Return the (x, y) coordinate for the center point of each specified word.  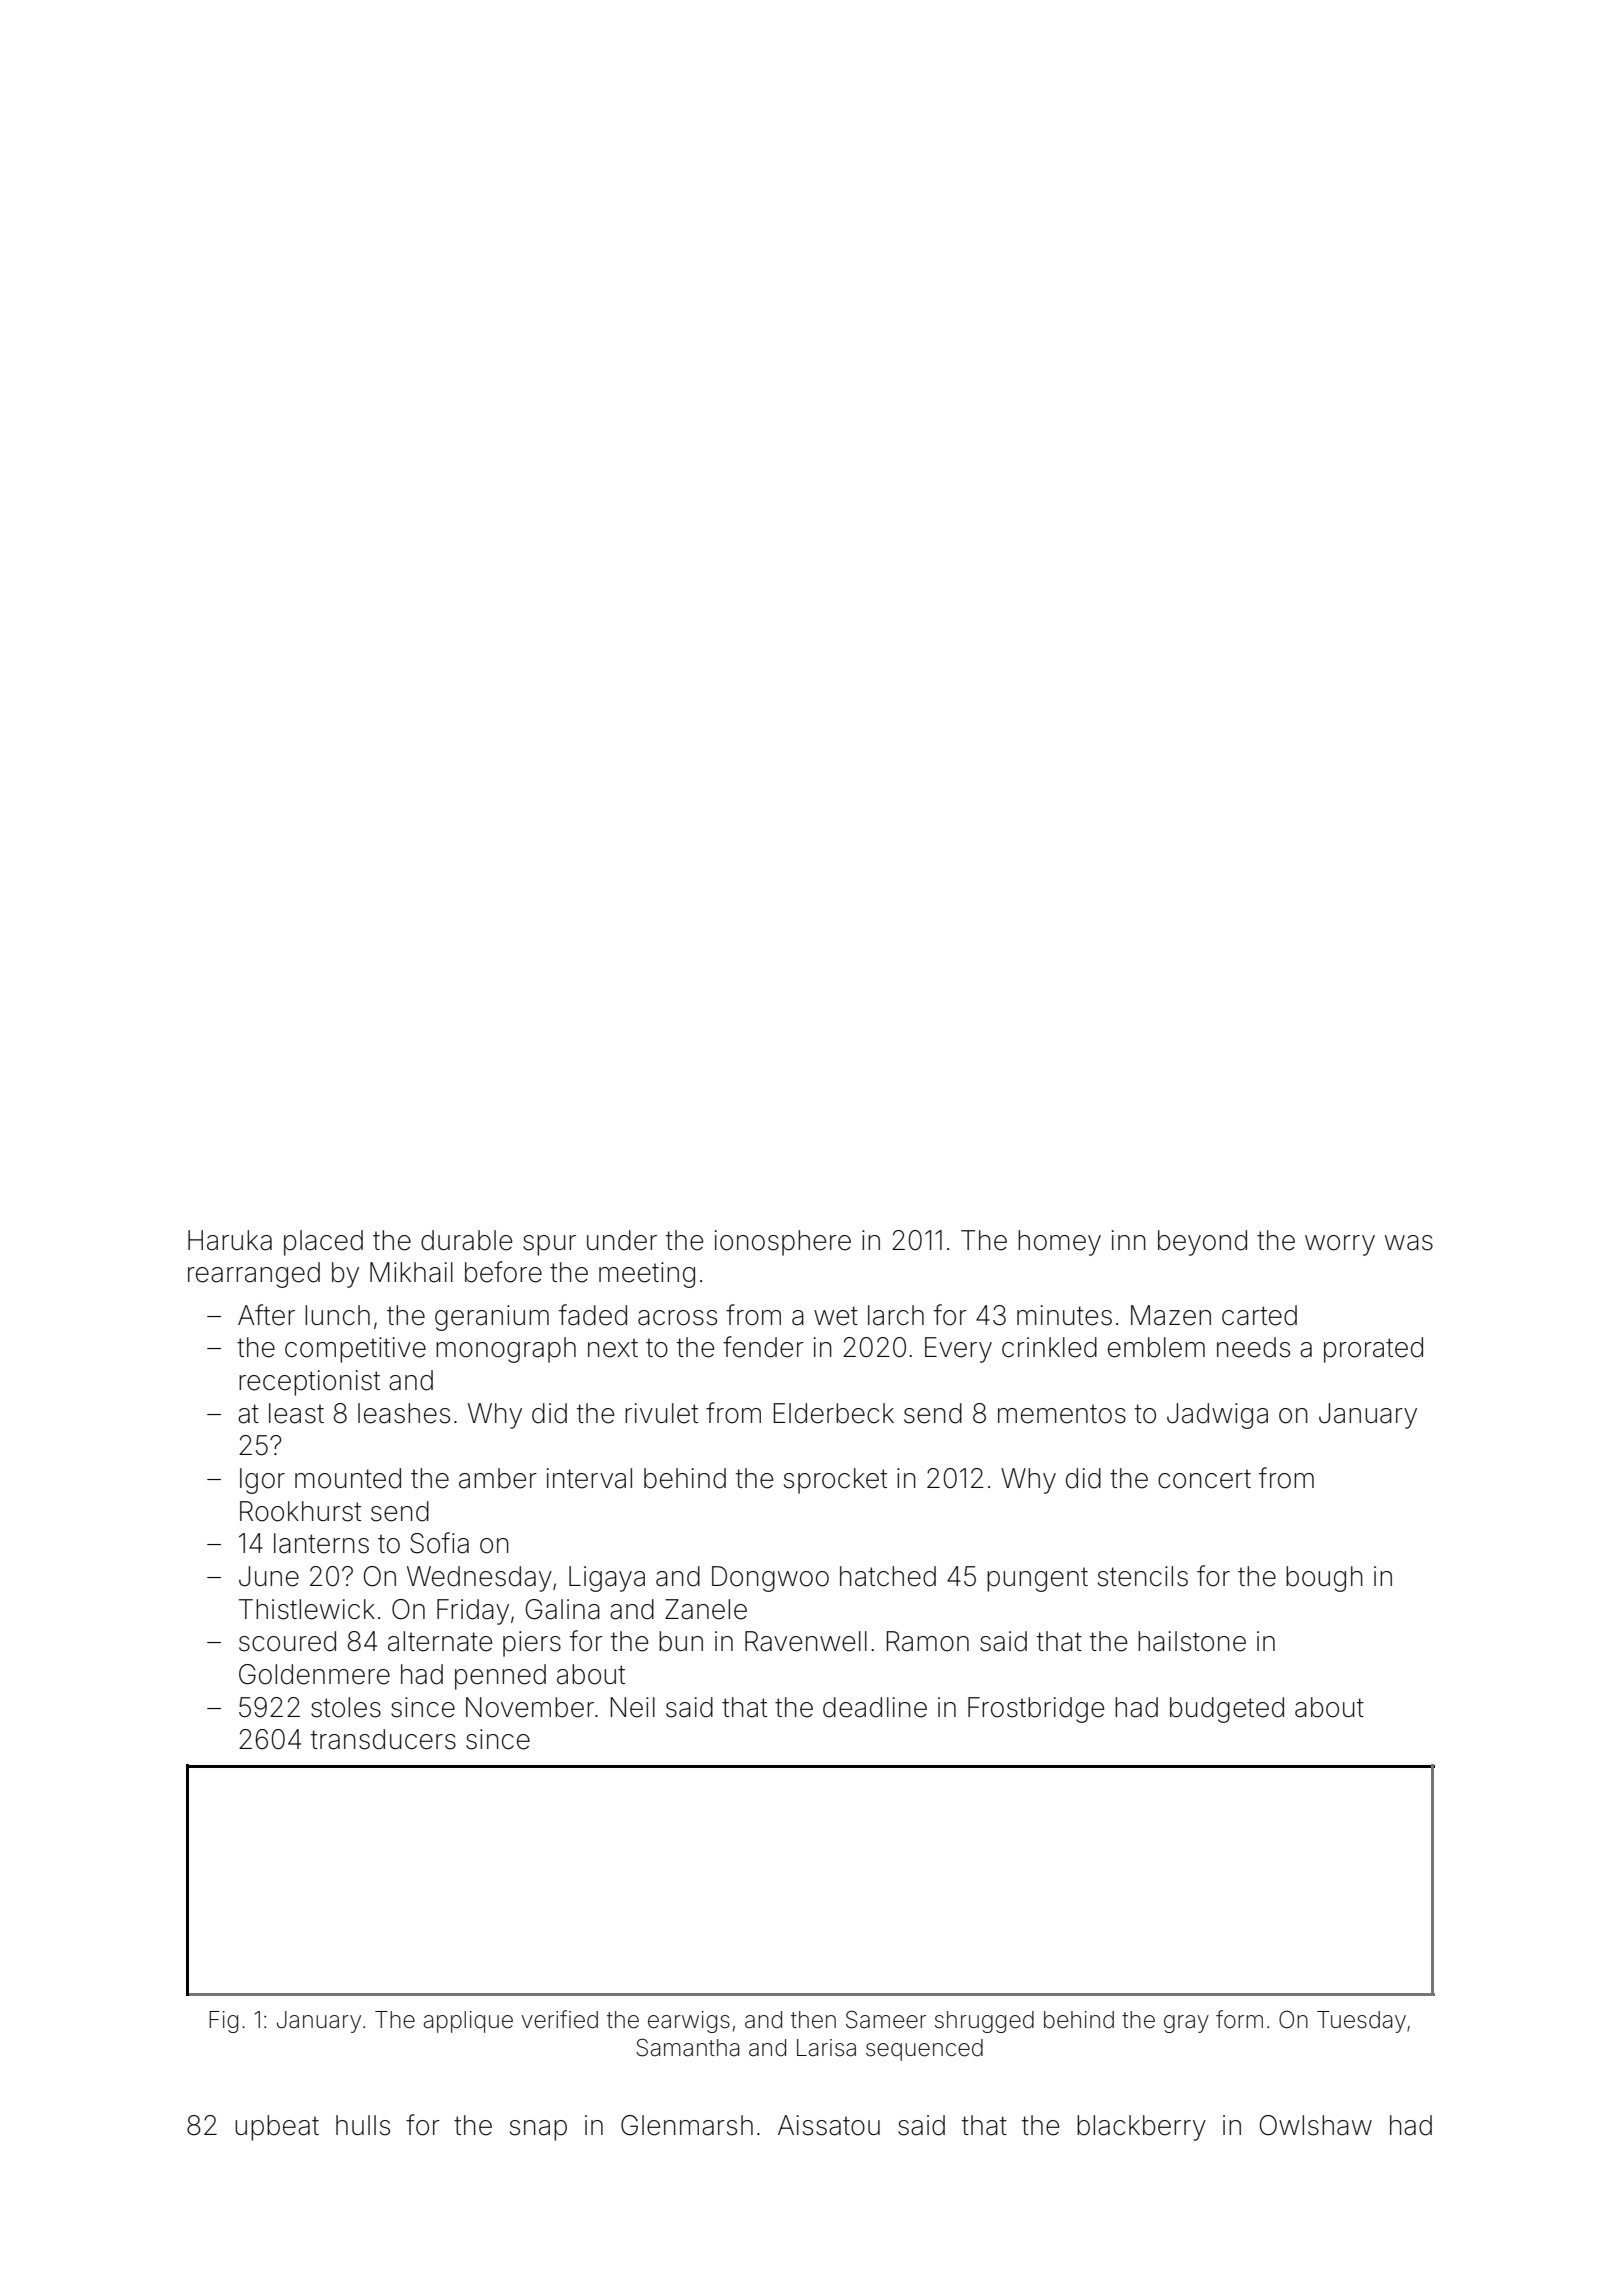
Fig (223, 2022)
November (530, 1707)
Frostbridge (1036, 1710)
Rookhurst (300, 1511)
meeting (647, 1275)
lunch (337, 1315)
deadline (875, 1707)
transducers (383, 1739)
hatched (888, 1576)
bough (1324, 1579)
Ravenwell (806, 1641)
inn (1129, 1240)
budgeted (1227, 1710)
